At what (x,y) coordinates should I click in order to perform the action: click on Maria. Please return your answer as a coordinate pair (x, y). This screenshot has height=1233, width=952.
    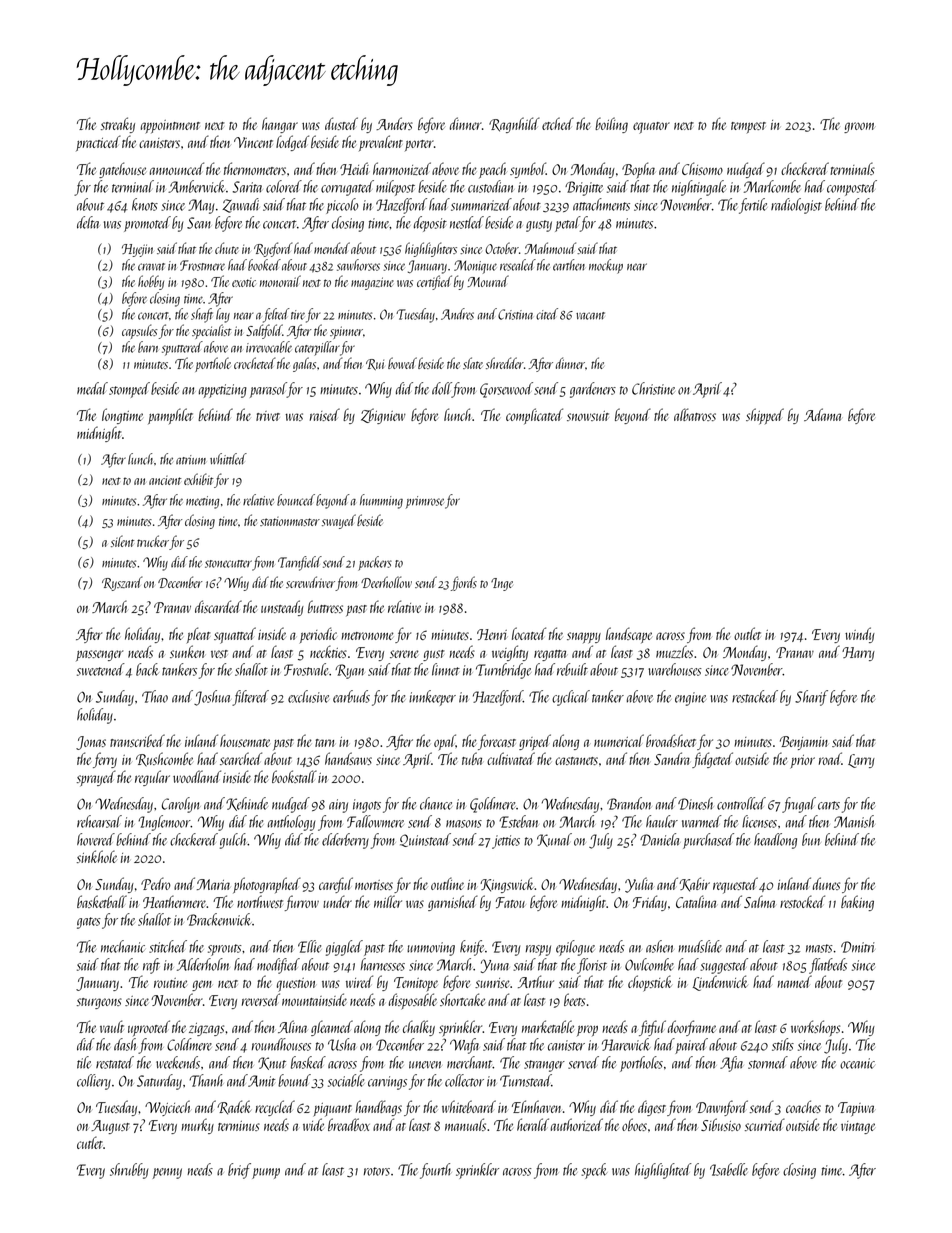
    Looking at the image, I should click on (213, 884).
